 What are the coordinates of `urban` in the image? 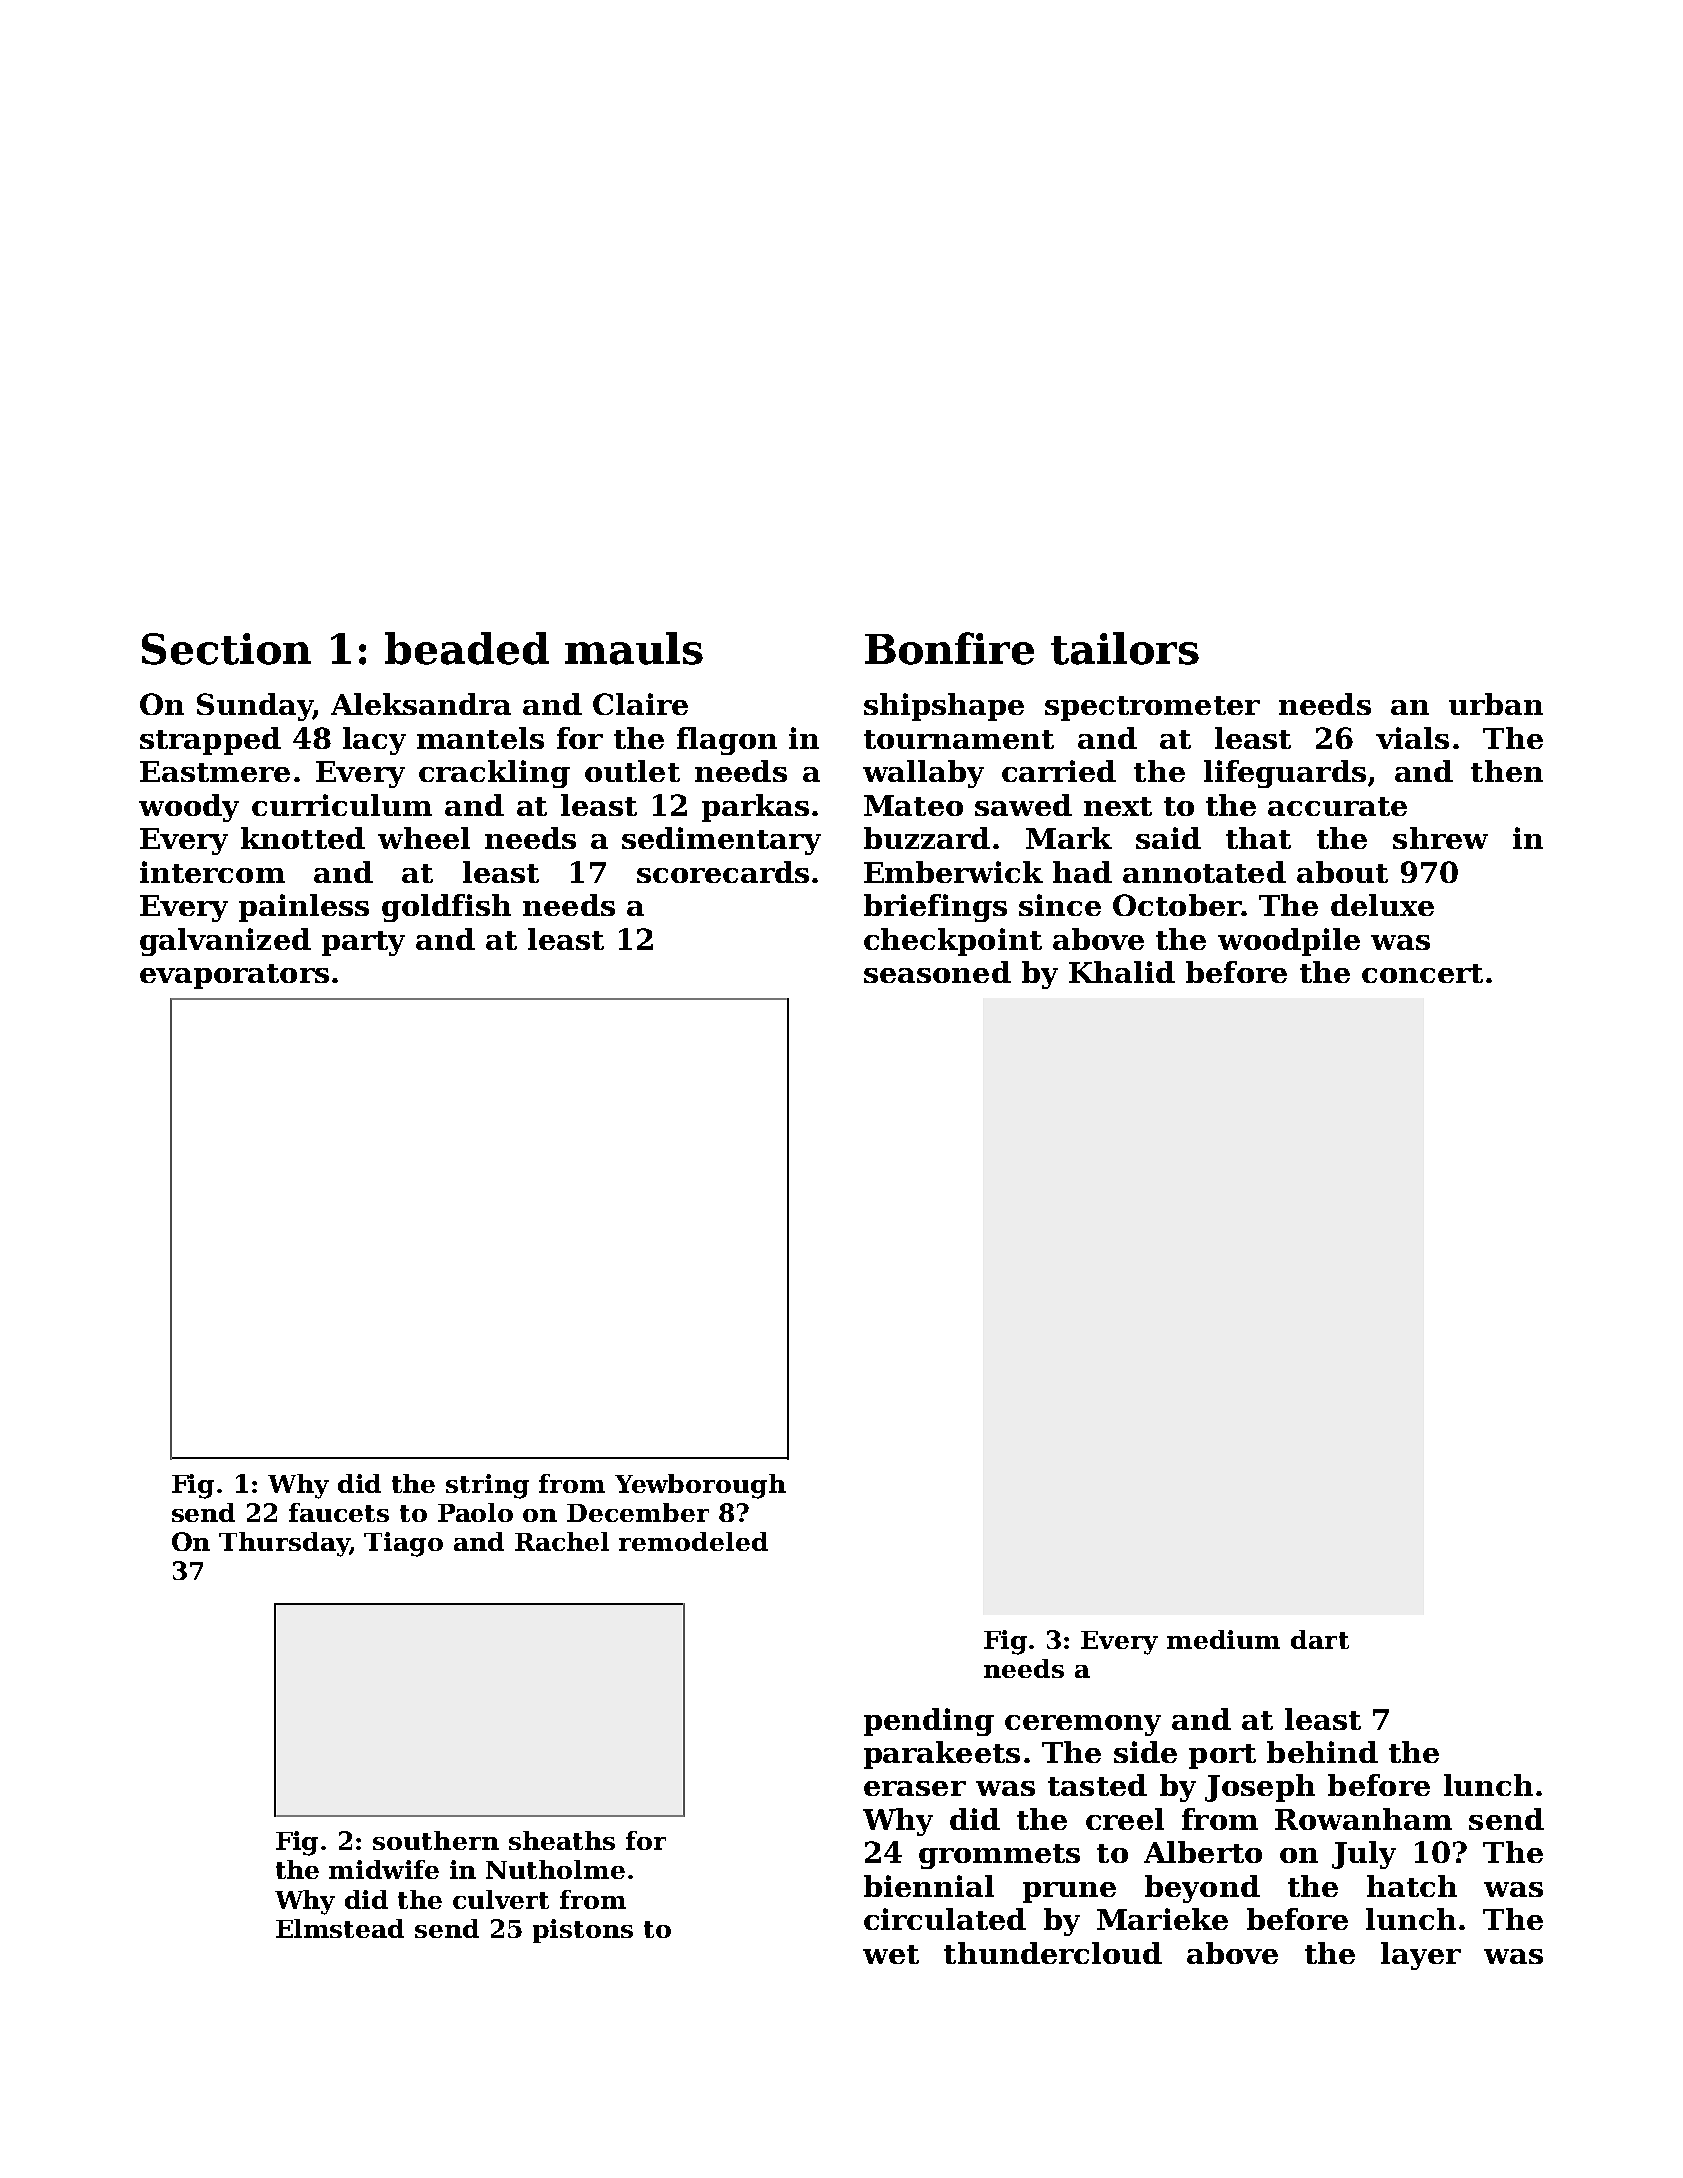 It's located at (1496, 704).
